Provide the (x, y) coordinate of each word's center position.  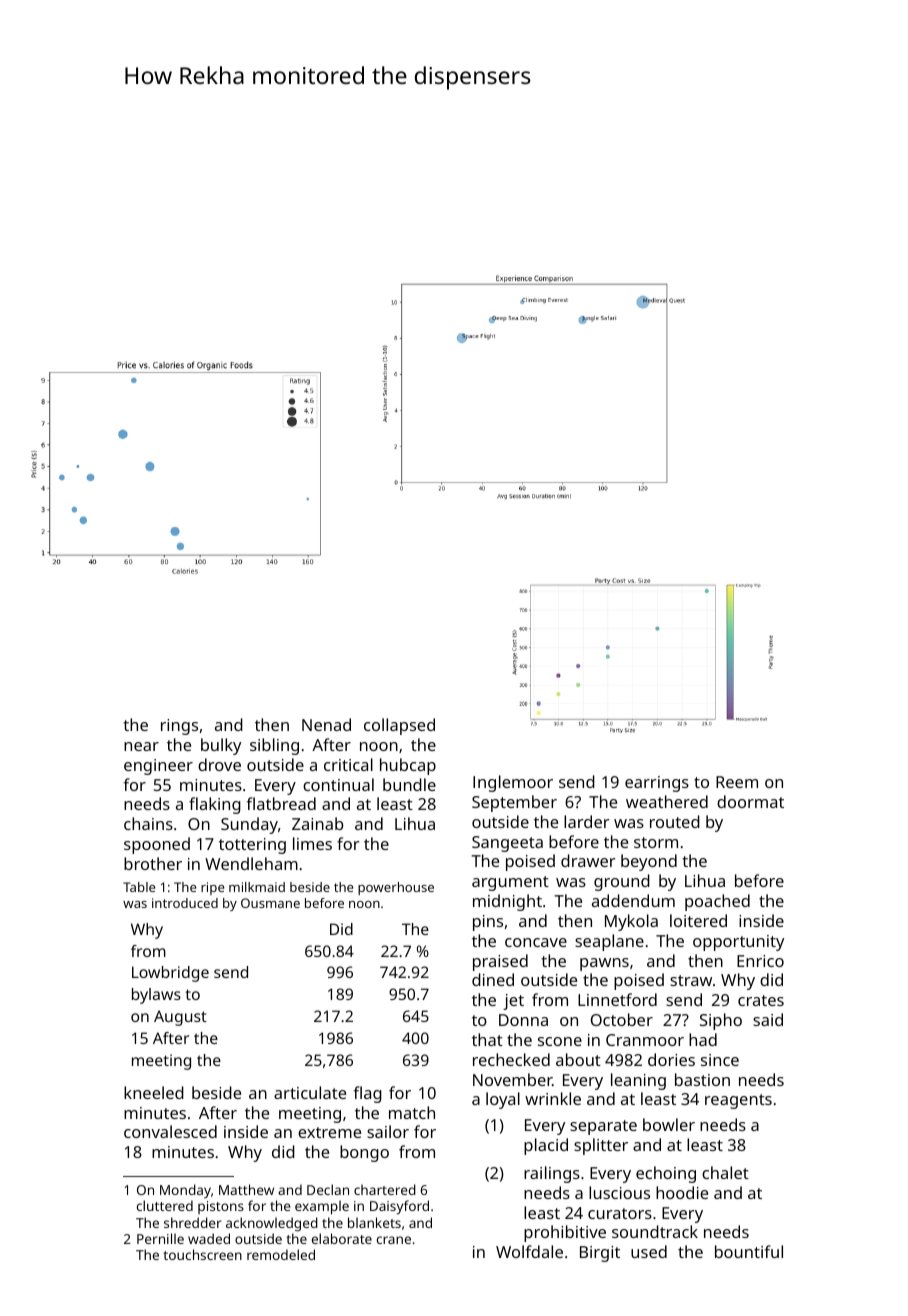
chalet (725, 1172)
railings (552, 1174)
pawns (604, 964)
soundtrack (655, 1231)
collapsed (399, 726)
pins (488, 923)
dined (493, 979)
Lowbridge (170, 974)
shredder (192, 1222)
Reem (737, 782)
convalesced (170, 1131)
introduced (185, 903)
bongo (364, 1153)
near (141, 746)
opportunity (738, 943)
